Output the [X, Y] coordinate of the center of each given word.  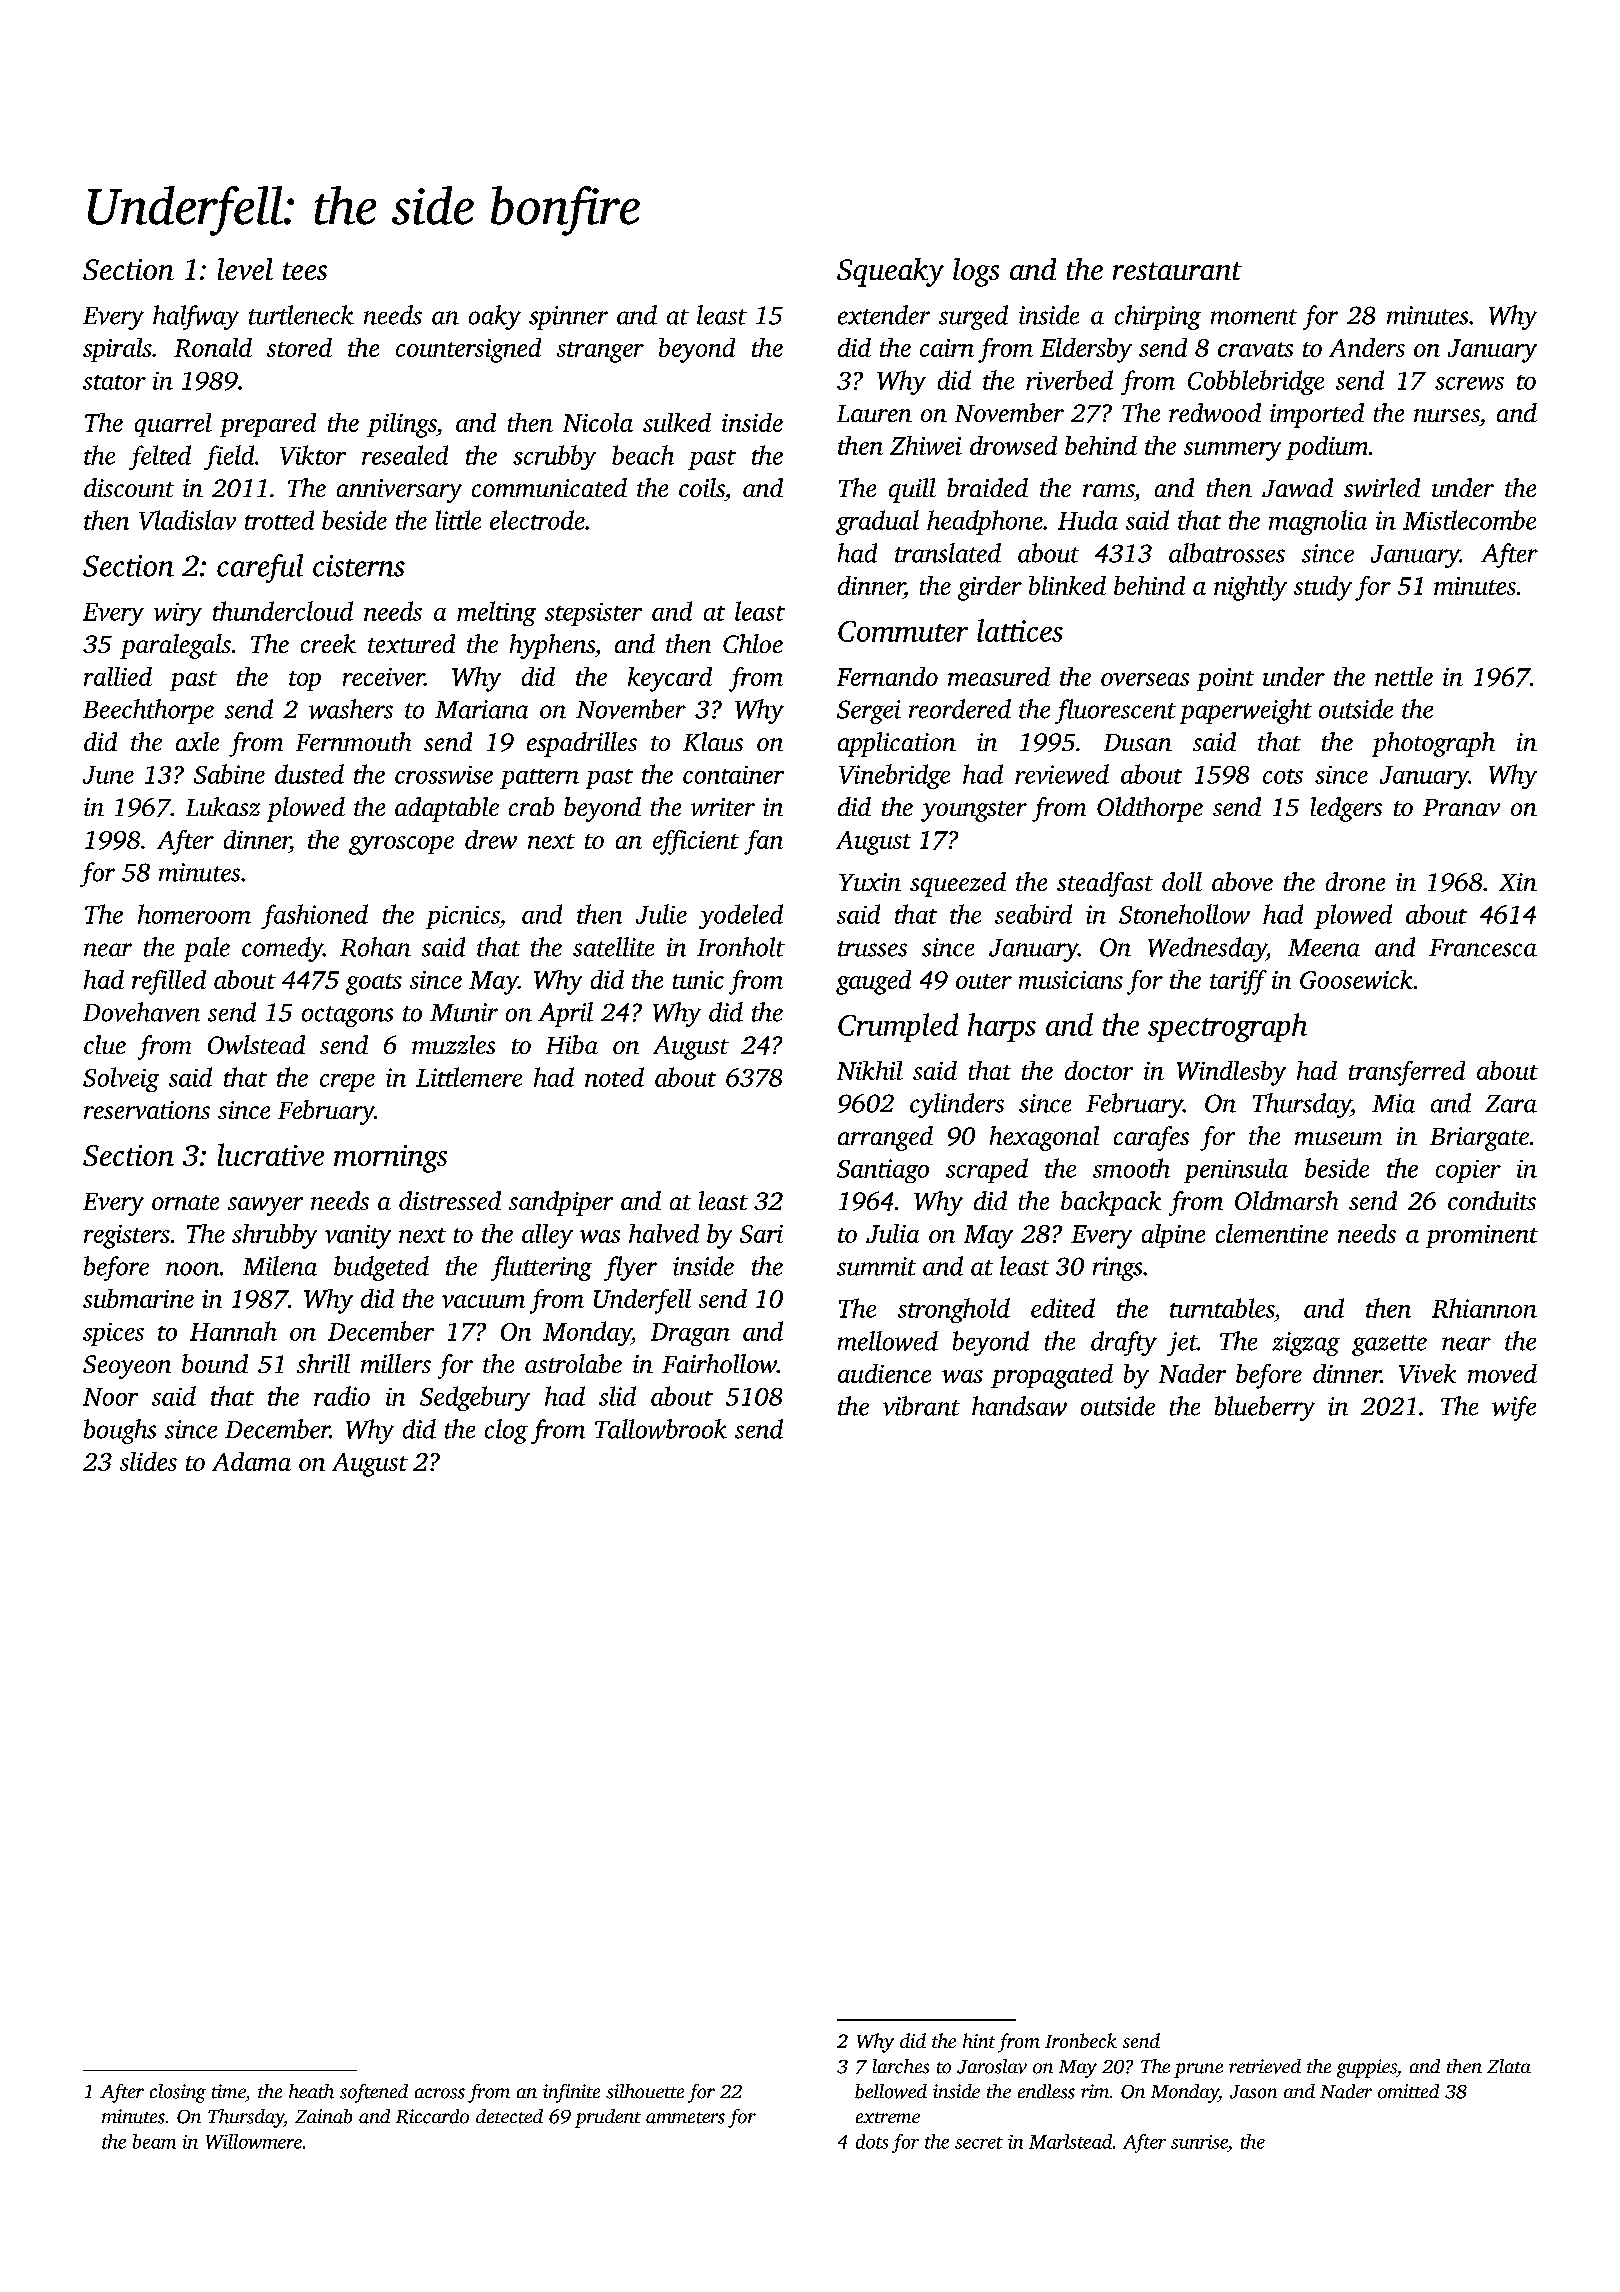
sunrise [1199, 2142]
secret [979, 2143]
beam [154, 2141]
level [245, 269]
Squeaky [890, 272]
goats [374, 984]
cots [1283, 776]
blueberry [1265, 1408]
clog [506, 1431]
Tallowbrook [661, 1429]
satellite [613, 947]
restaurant [1177, 271]
